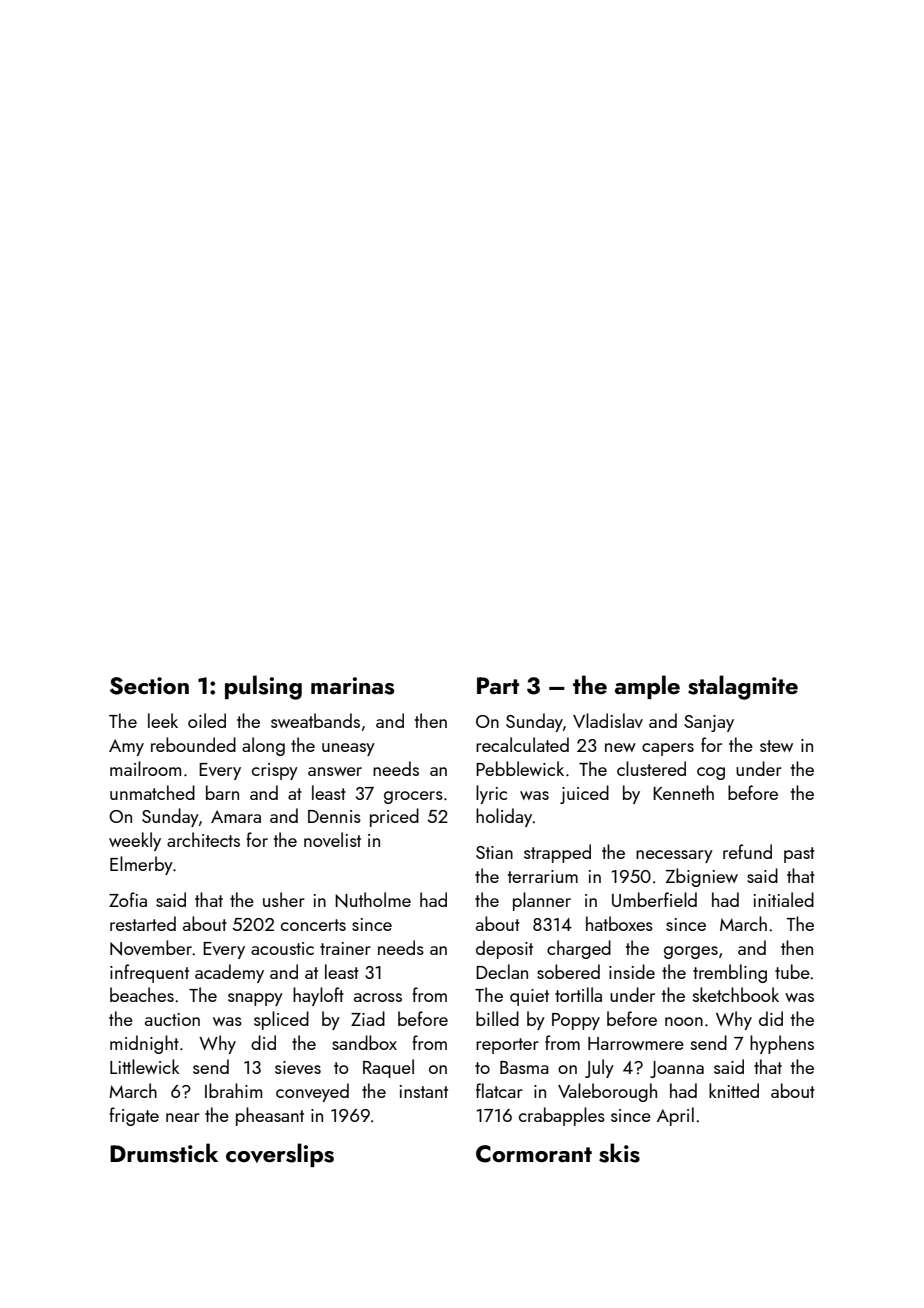  What do you see at coordinates (534, 1154) in the screenshot?
I see `Cormorant` at bounding box center [534, 1154].
